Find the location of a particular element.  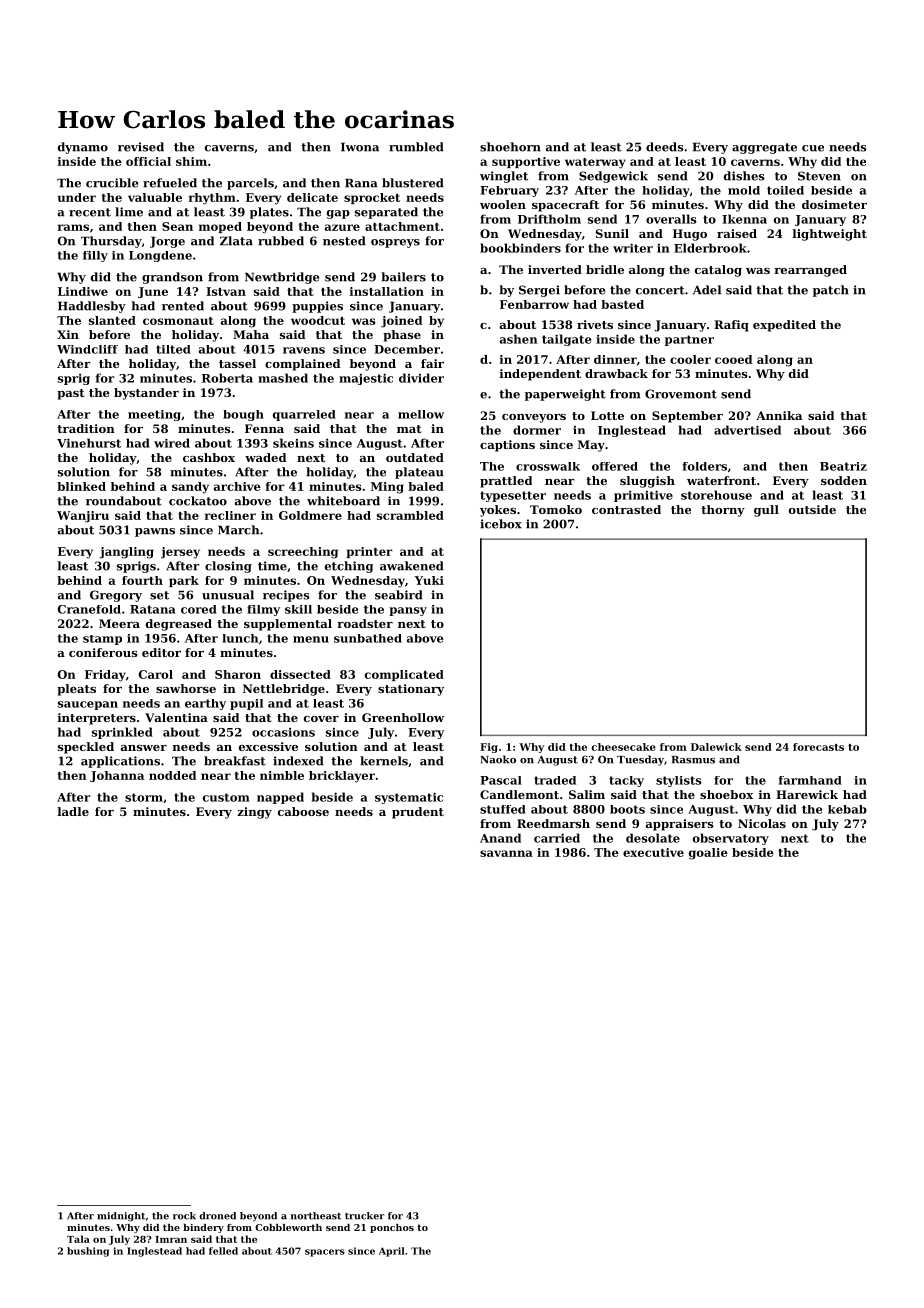

April is located at coordinates (392, 1252).
